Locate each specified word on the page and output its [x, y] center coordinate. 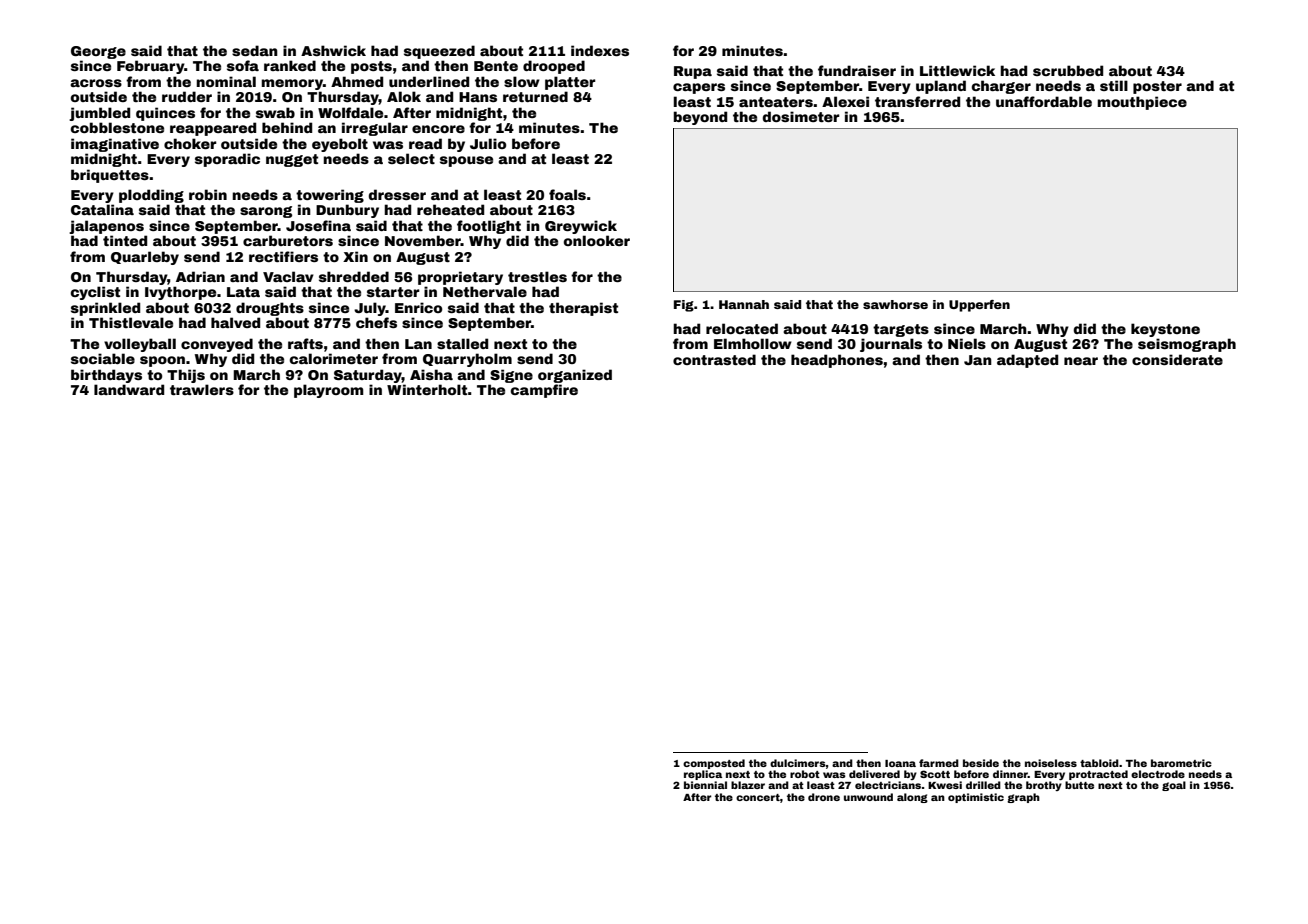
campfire [544, 391]
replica [703, 775]
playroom [329, 391]
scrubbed [1068, 70]
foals [567, 194]
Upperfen [979, 306]
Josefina [318, 225]
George [98, 52]
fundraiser [857, 70]
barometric [1181, 763]
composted [714, 764]
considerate [1177, 359]
